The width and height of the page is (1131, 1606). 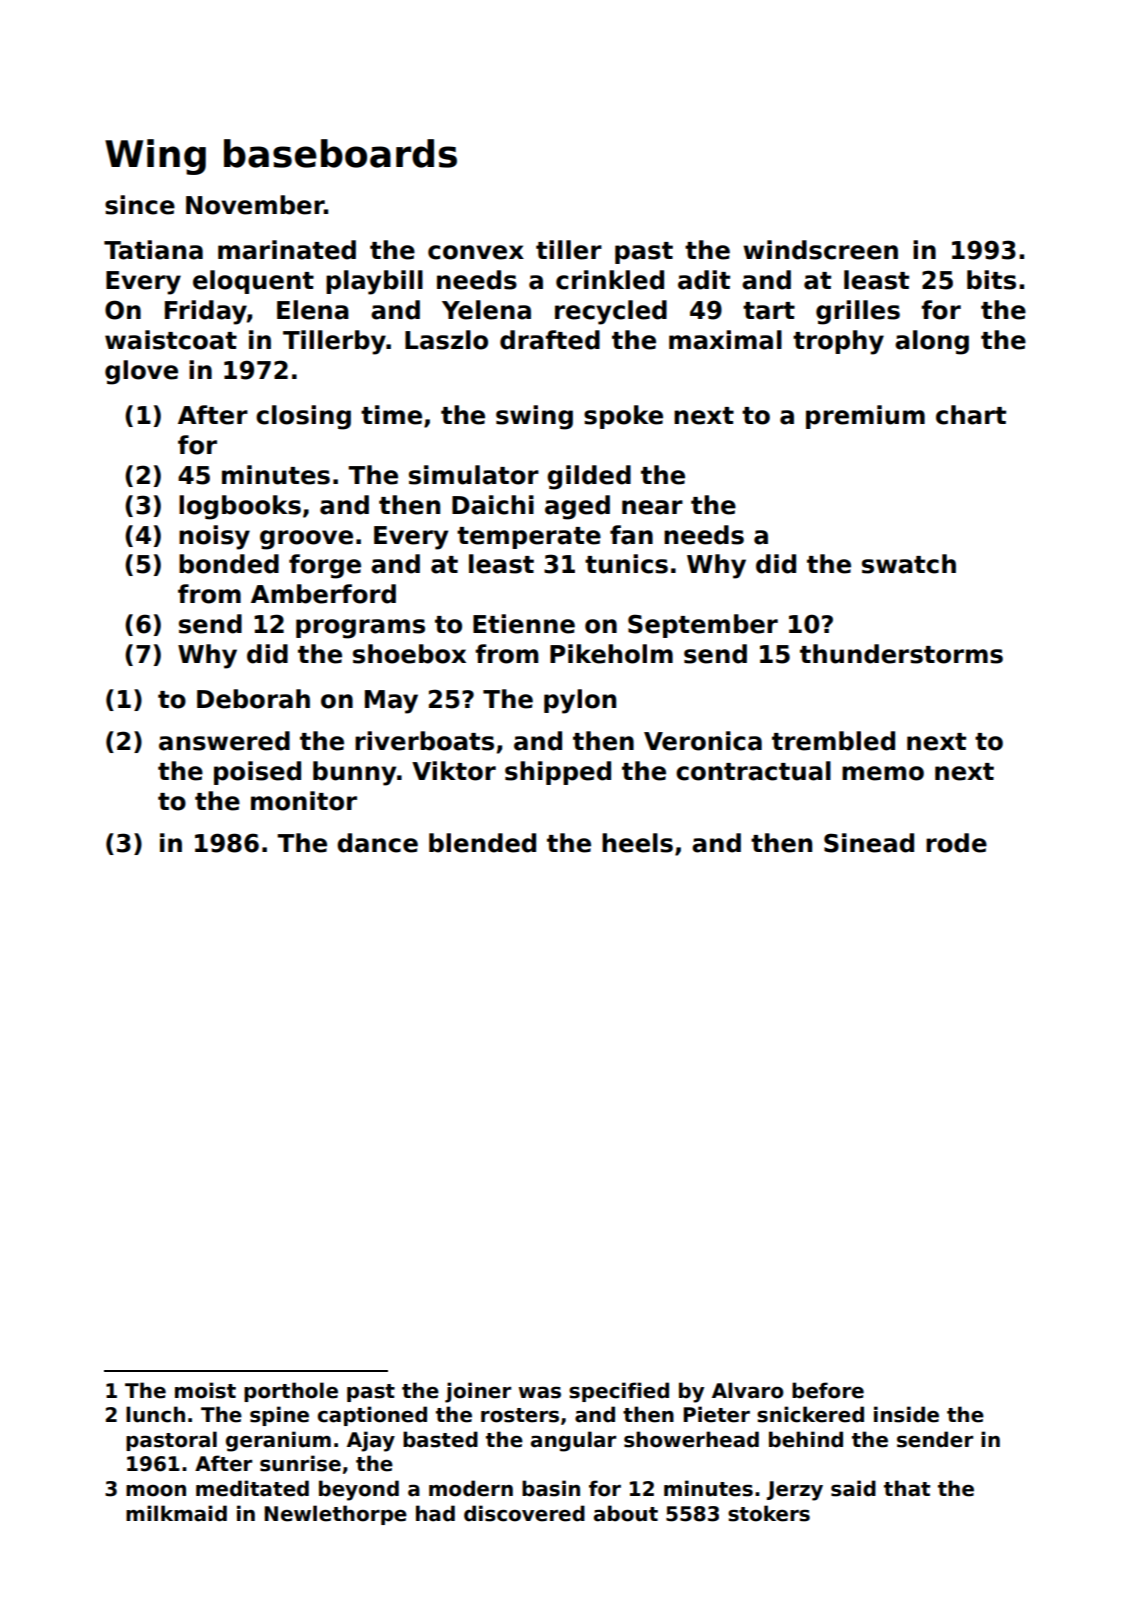 What do you see at coordinates (303, 417) in the page?
I see `closing` at bounding box center [303, 417].
